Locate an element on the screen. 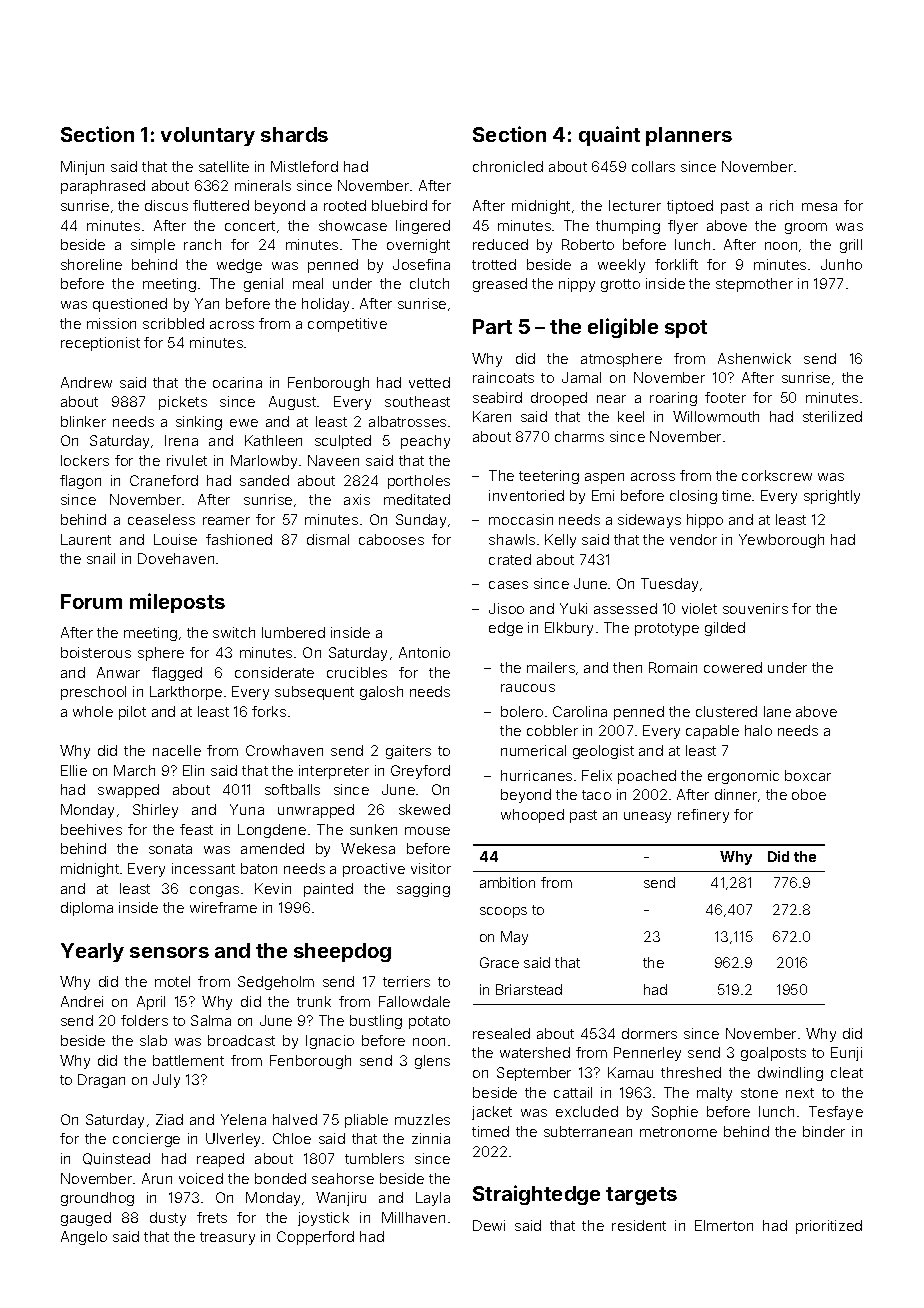 The image size is (924, 1308). chronicled is located at coordinates (508, 166).
